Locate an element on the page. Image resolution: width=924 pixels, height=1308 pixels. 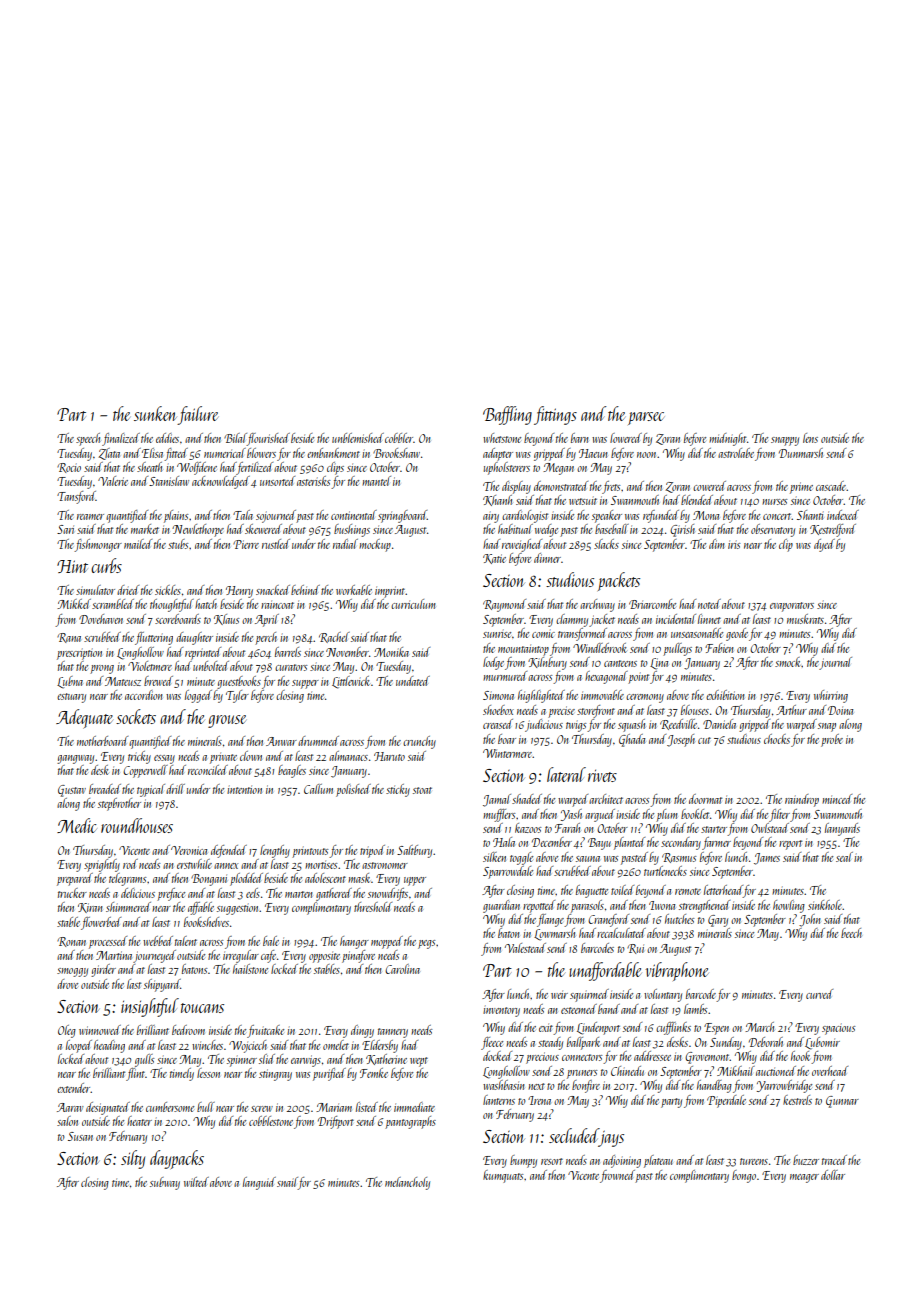
blended is located at coordinates (697, 500).
